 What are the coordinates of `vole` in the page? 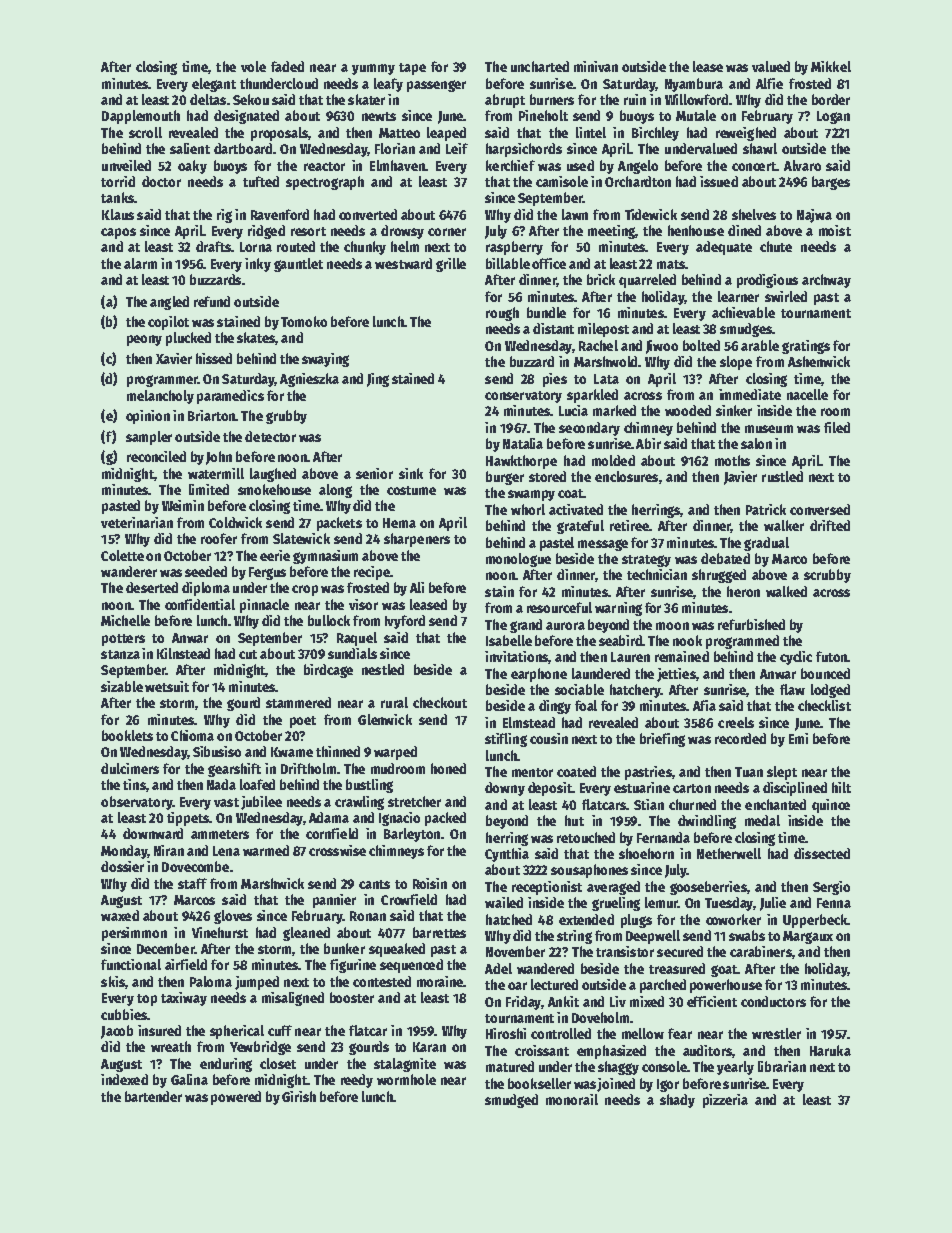 It's located at (253, 66).
